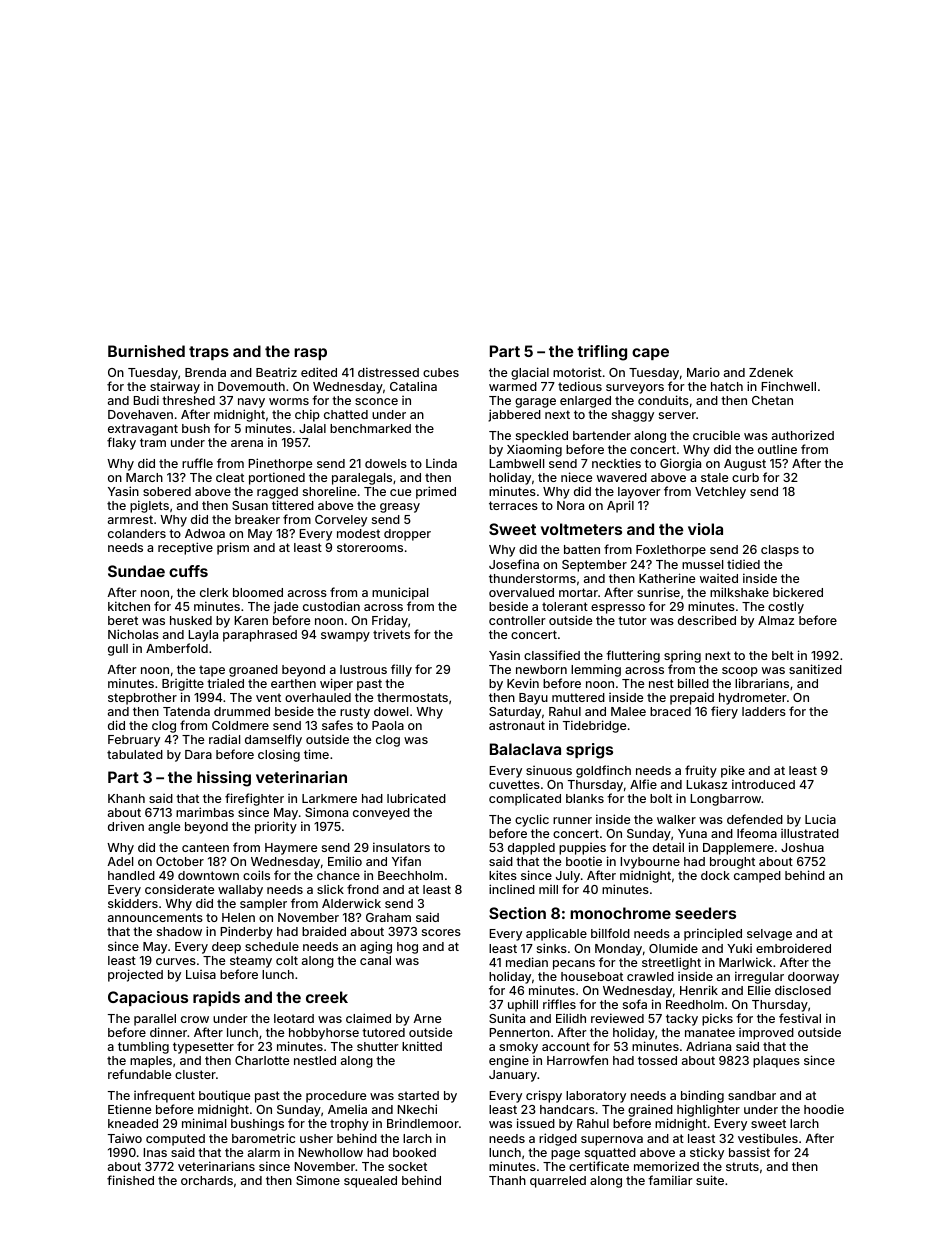 The image size is (952, 1233). I want to click on warmed, so click(513, 386).
